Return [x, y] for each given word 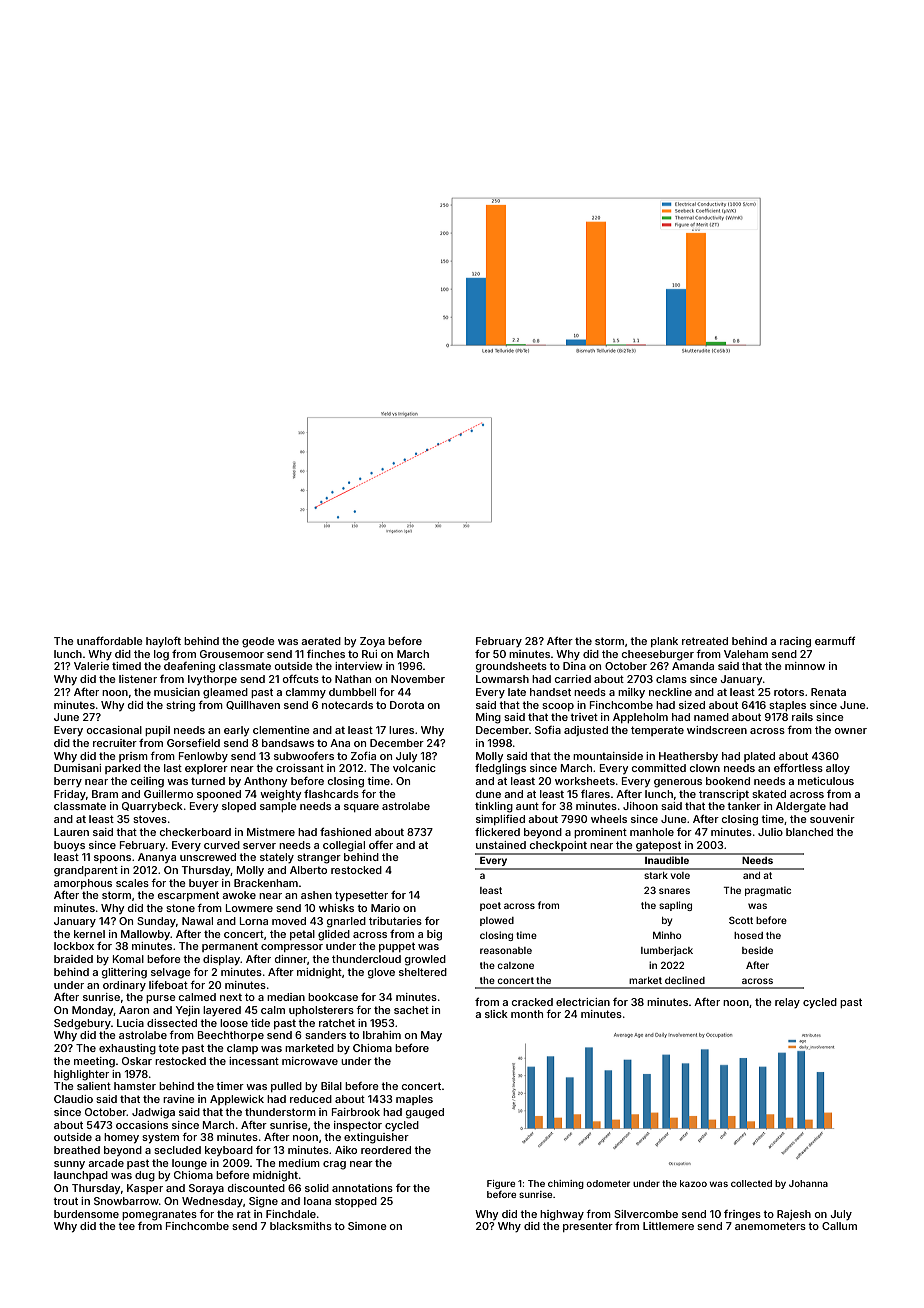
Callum [839, 1226]
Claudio [73, 1099]
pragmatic [768, 891]
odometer [608, 1183]
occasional [114, 730]
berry [68, 782]
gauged [425, 1113]
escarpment [188, 896]
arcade [106, 1163]
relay [787, 1003]
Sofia [548, 730]
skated [769, 794]
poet [490, 906]
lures [401, 730]
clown [705, 768]
